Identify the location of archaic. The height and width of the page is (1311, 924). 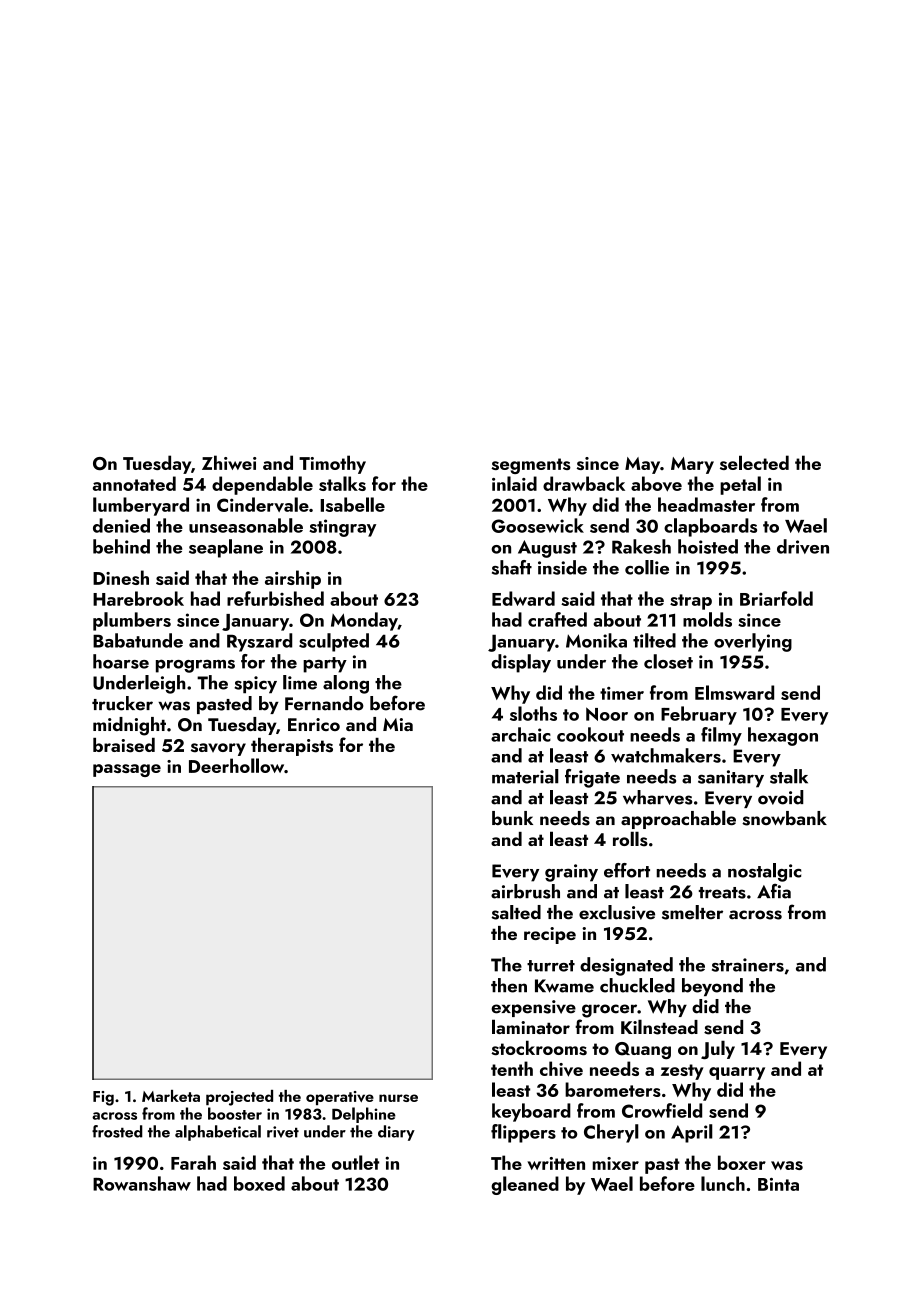
(521, 734).
